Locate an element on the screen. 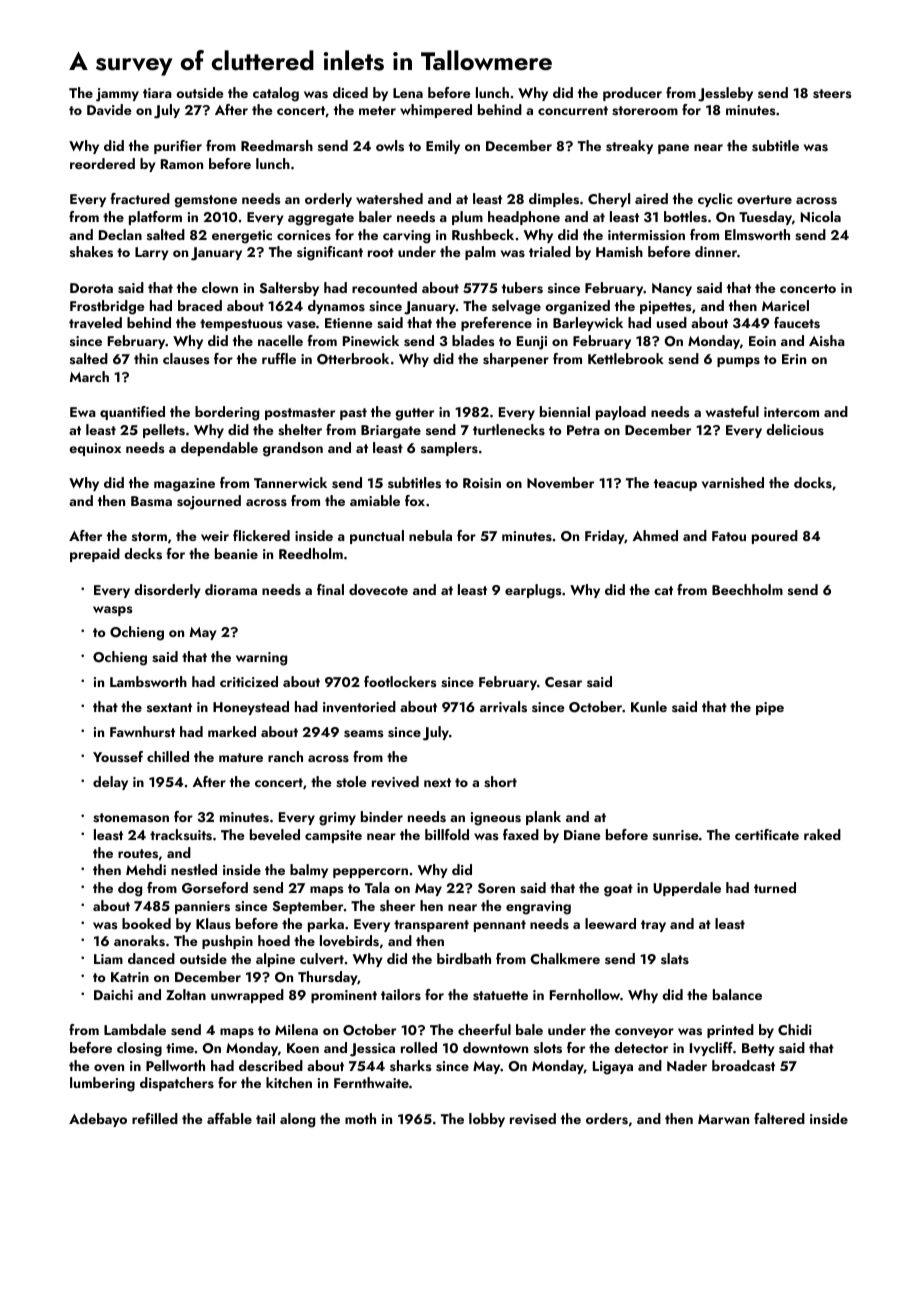 This screenshot has height=1308, width=924. pumps is located at coordinates (738, 362).
